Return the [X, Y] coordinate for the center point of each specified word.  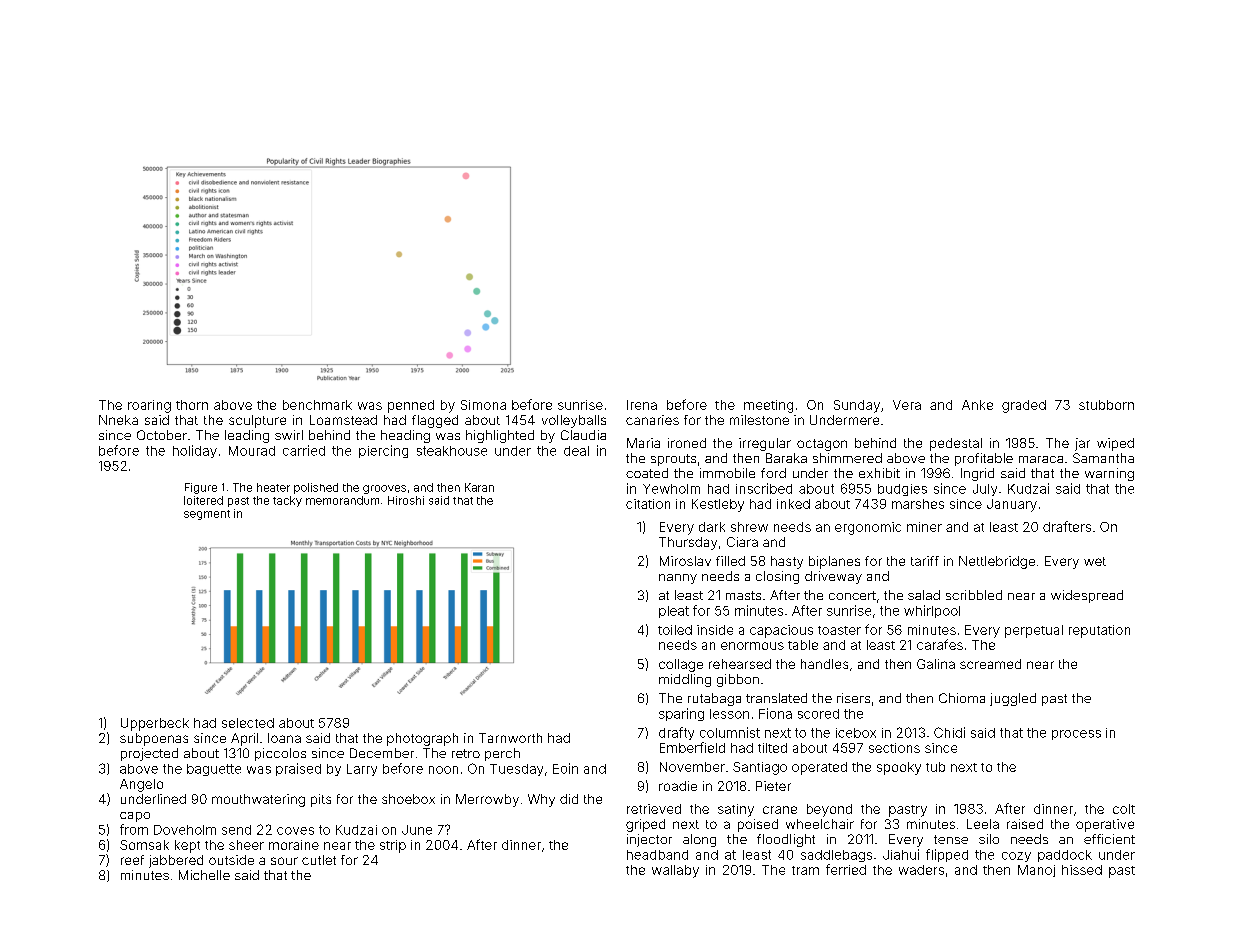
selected [248, 723]
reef [132, 860]
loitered [203, 500]
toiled [675, 630]
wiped [1115, 444]
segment [207, 515]
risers [853, 698]
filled [730, 561]
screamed [990, 664]
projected [149, 754]
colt [1124, 809]
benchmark [317, 405]
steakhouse [452, 451]
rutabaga [714, 699]
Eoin [565, 768]
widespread [1087, 596]
